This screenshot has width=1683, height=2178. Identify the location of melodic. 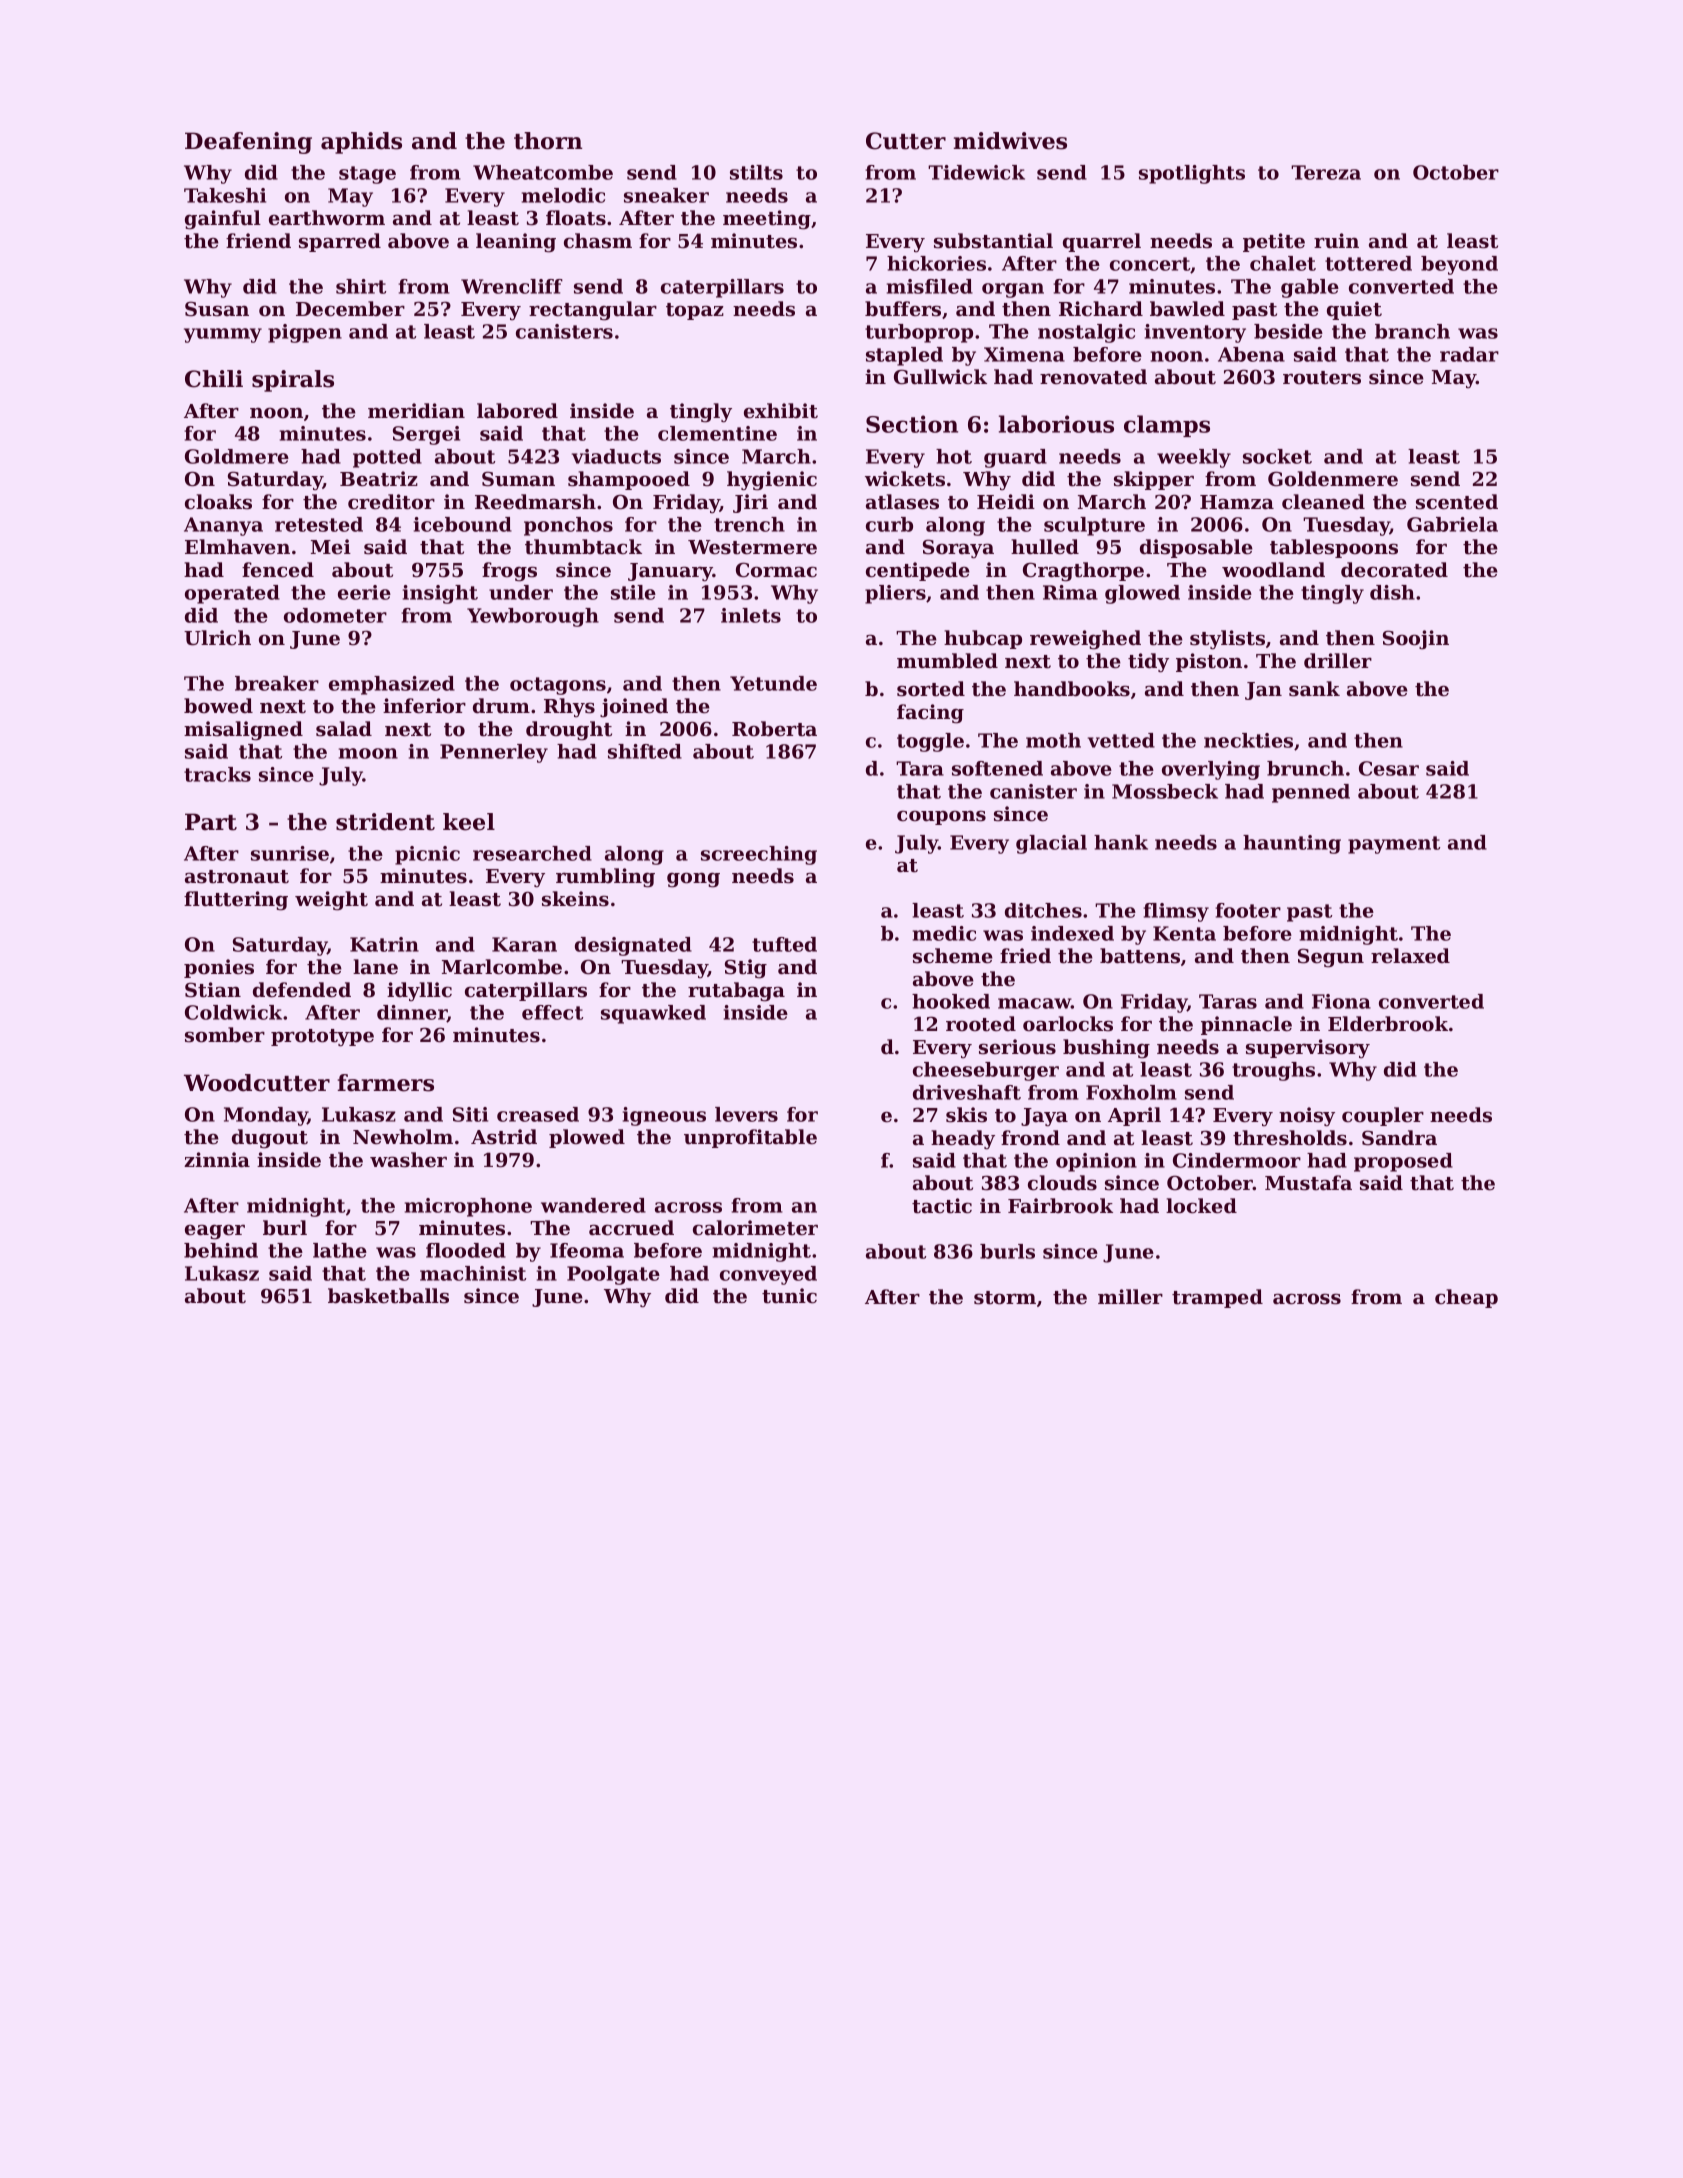
(563, 195).
